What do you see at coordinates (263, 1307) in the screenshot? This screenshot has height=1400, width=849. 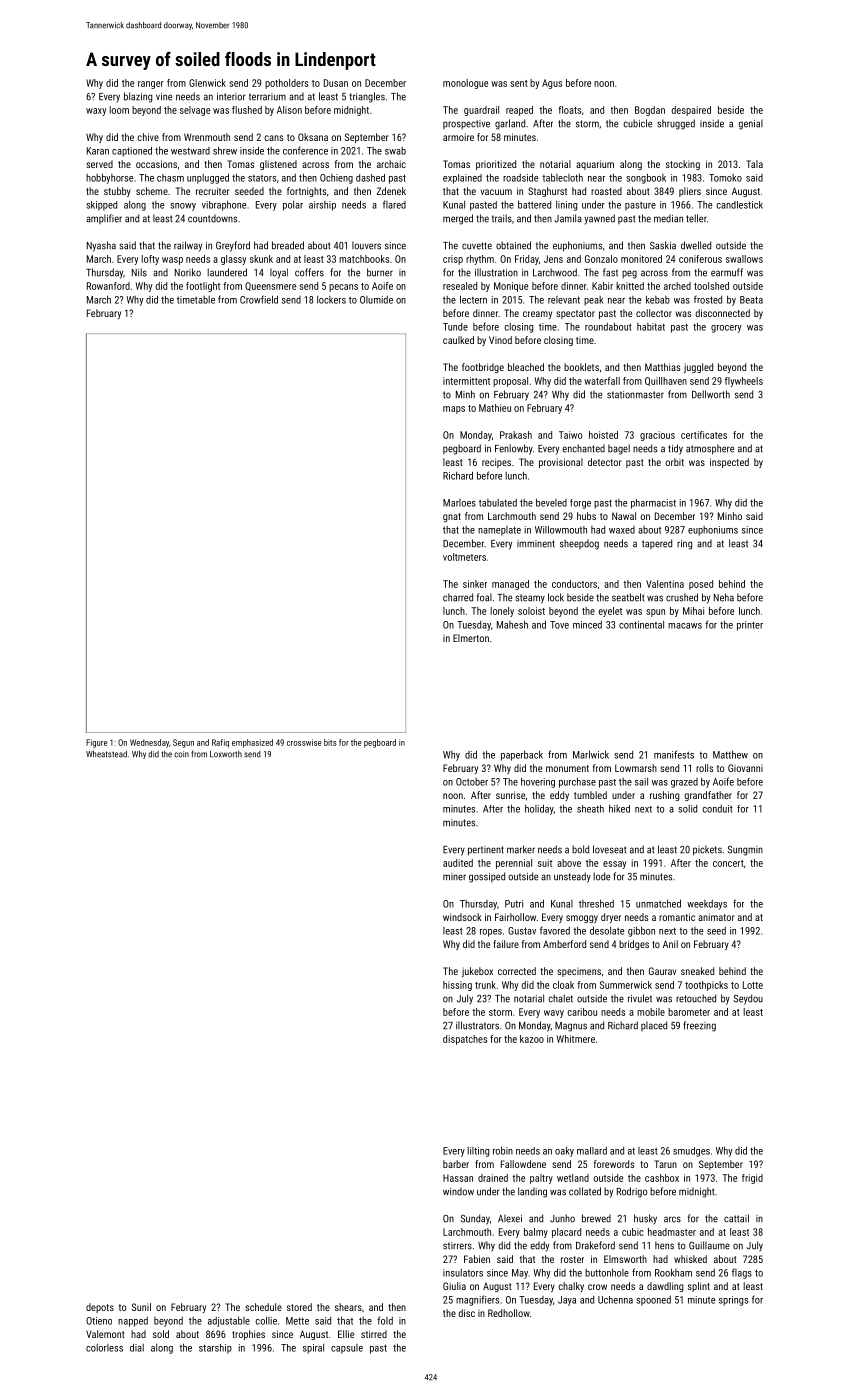 I see `schedule` at bounding box center [263, 1307].
